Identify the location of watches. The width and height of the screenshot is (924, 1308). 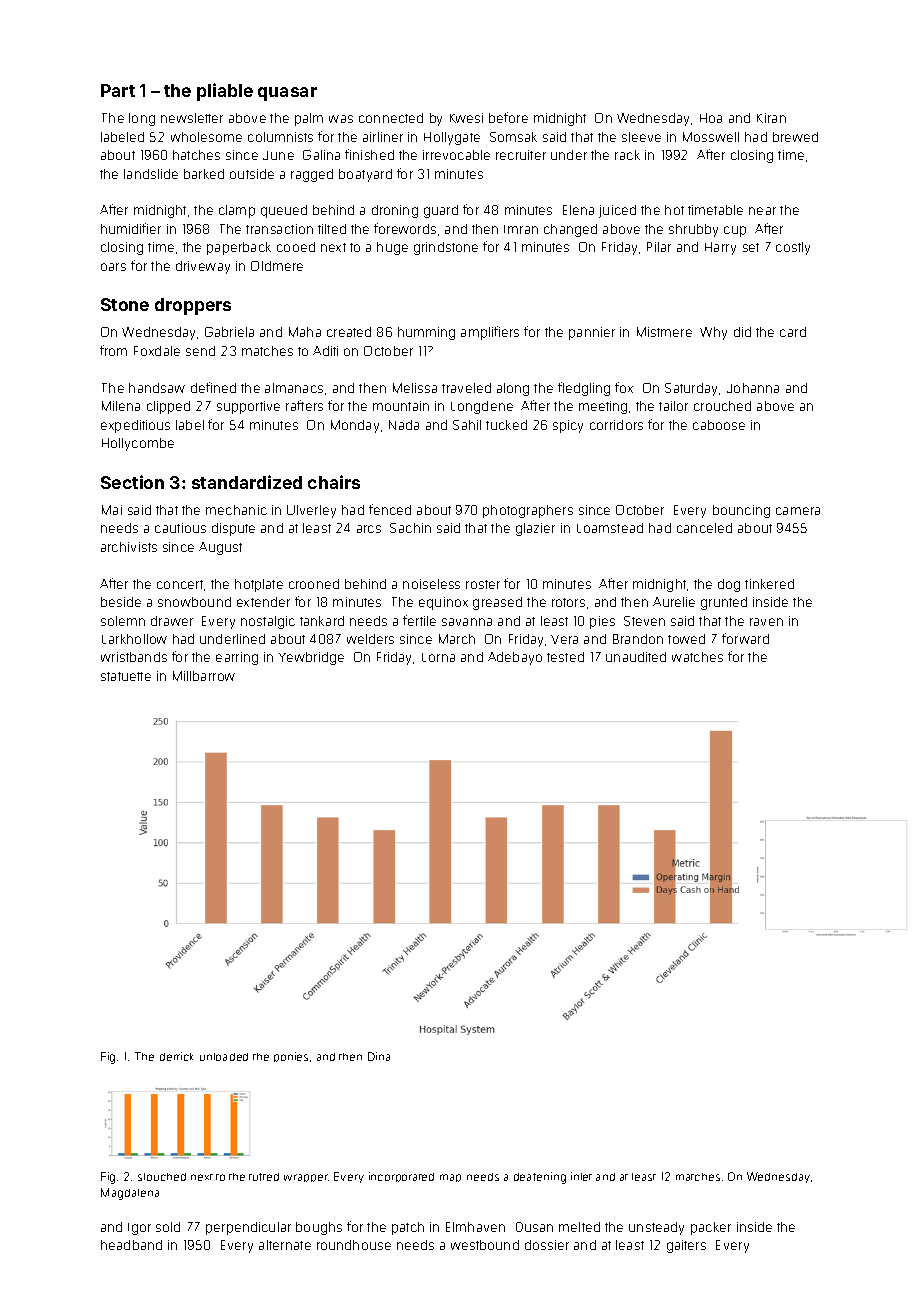
(697, 657).
